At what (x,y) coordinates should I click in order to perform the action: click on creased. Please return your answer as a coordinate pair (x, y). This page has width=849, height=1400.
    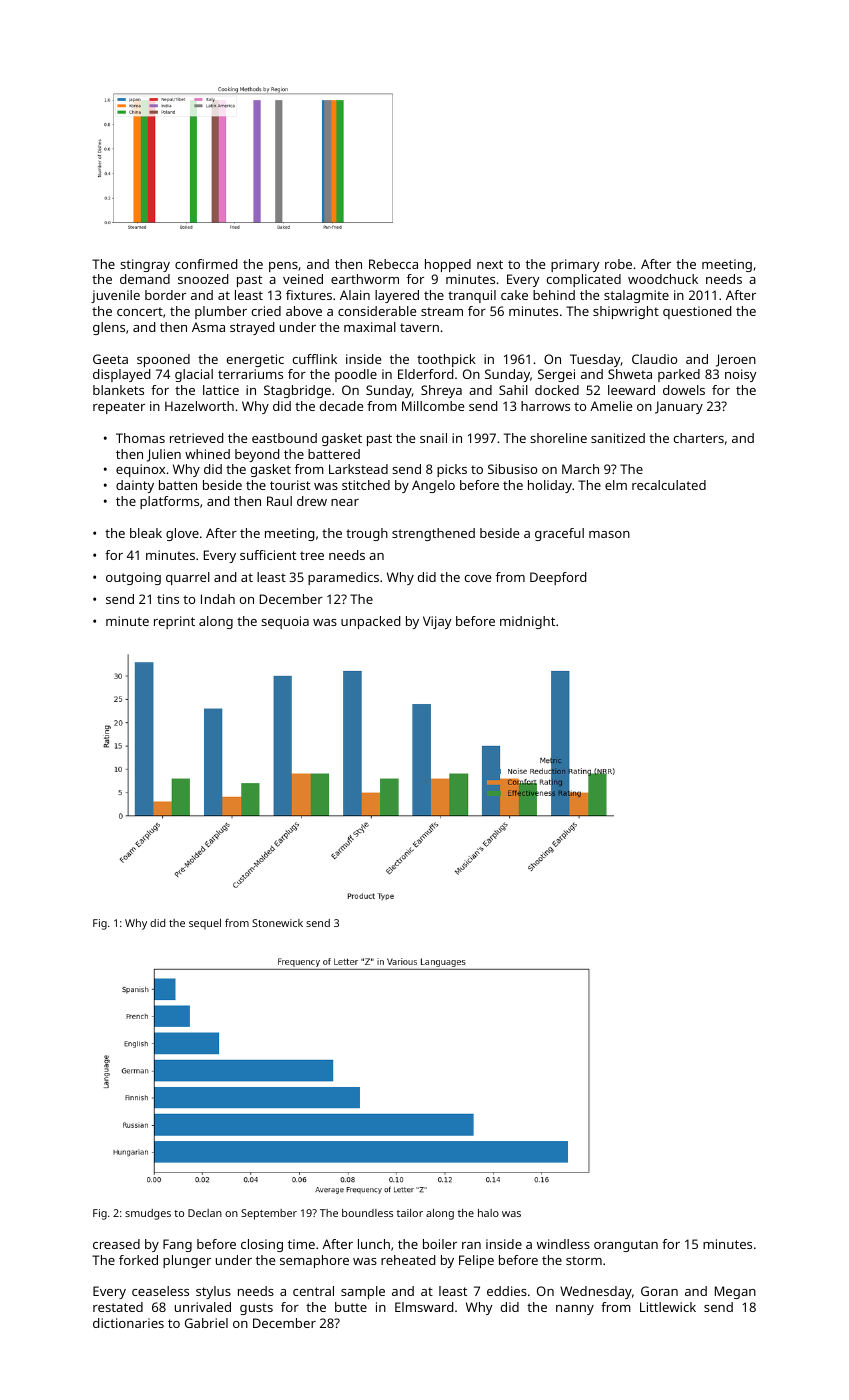
    Looking at the image, I should click on (116, 1244).
